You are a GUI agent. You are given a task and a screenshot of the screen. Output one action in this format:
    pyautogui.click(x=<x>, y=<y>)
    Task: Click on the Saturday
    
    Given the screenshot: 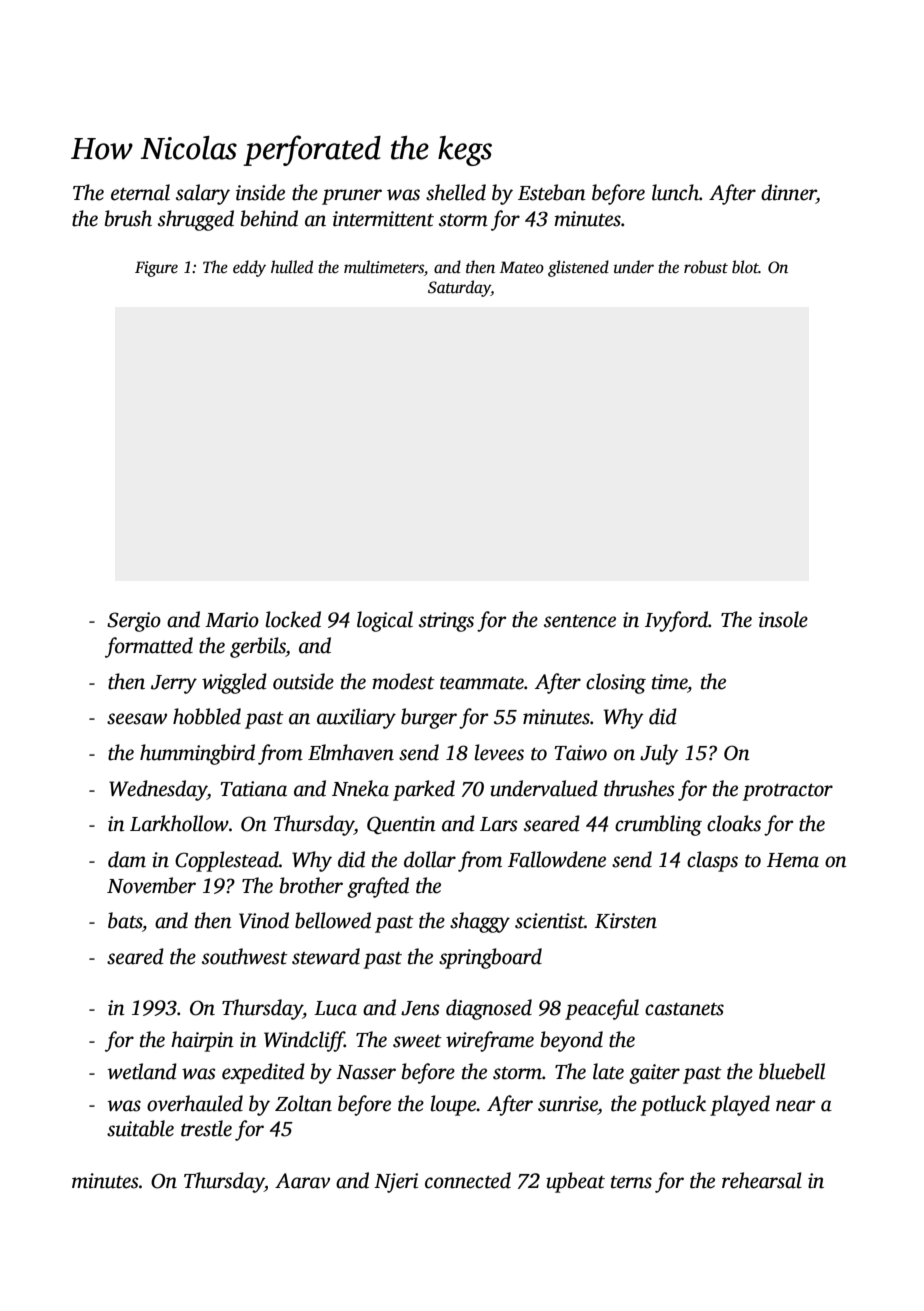 What is the action you would take?
    pyautogui.click(x=459, y=288)
